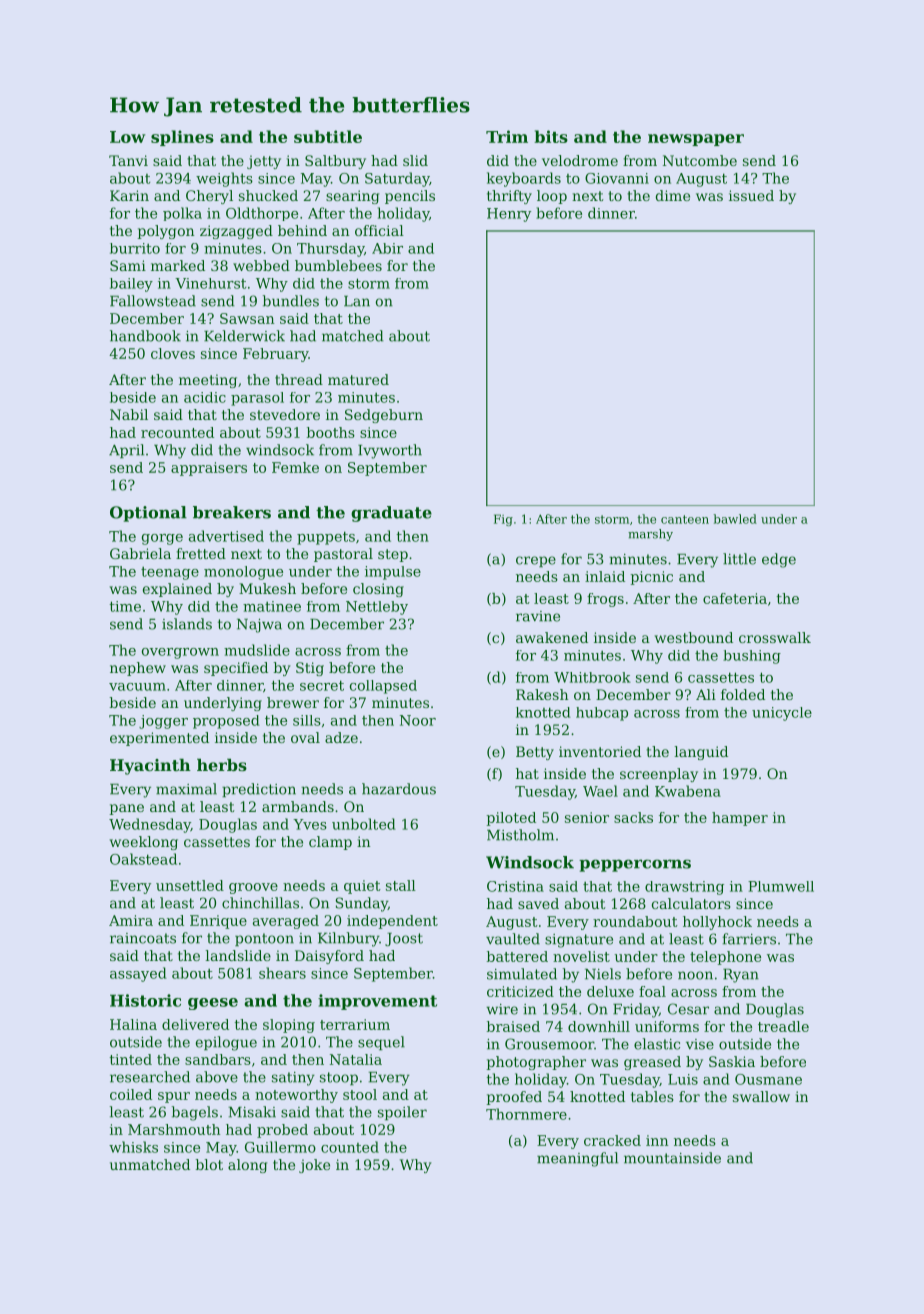 This screenshot has height=1314, width=924. I want to click on picnic, so click(651, 578).
